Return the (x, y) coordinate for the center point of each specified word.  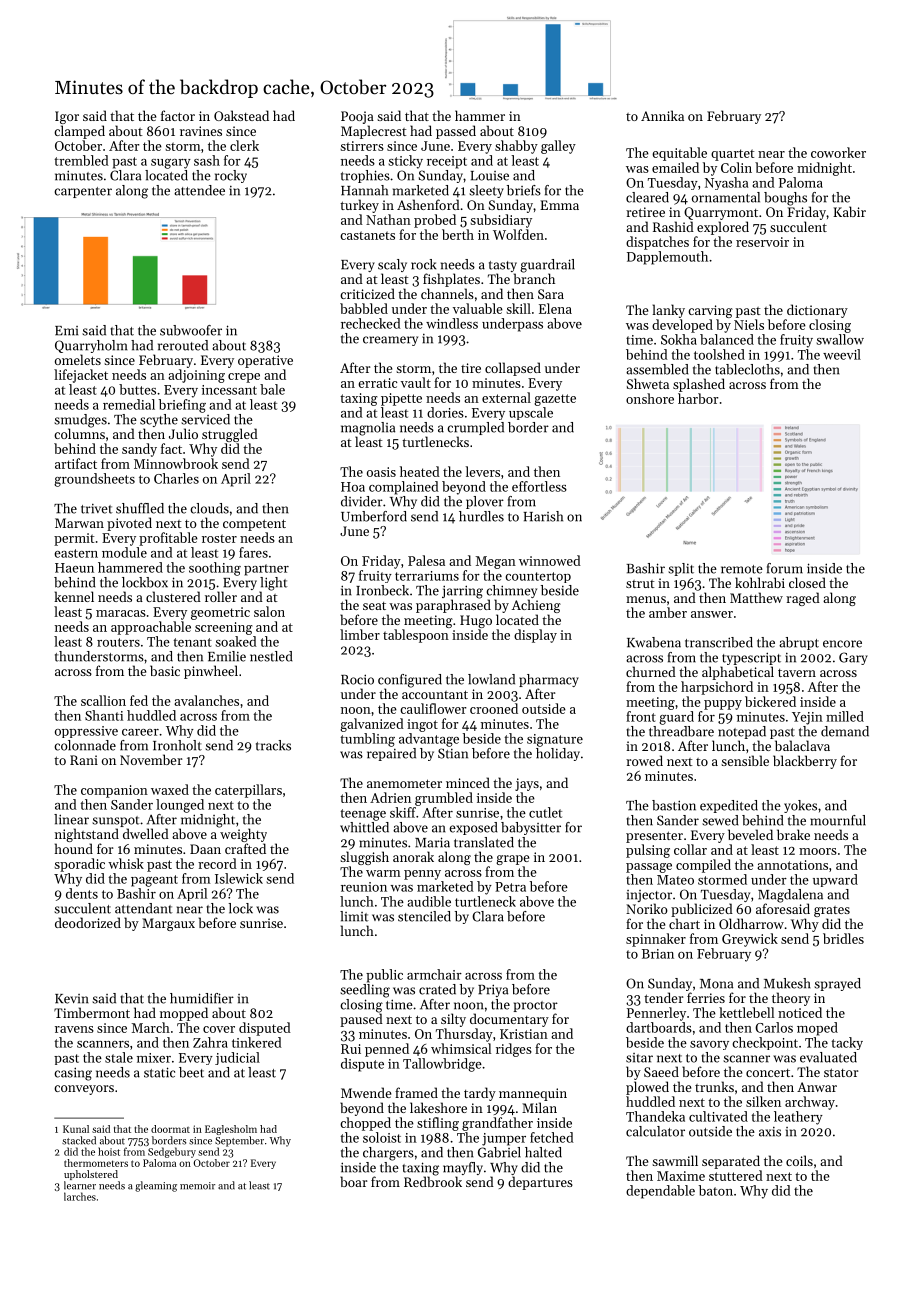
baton (716, 1190)
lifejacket (81, 376)
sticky (406, 162)
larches (80, 1196)
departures (540, 1183)
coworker (838, 152)
